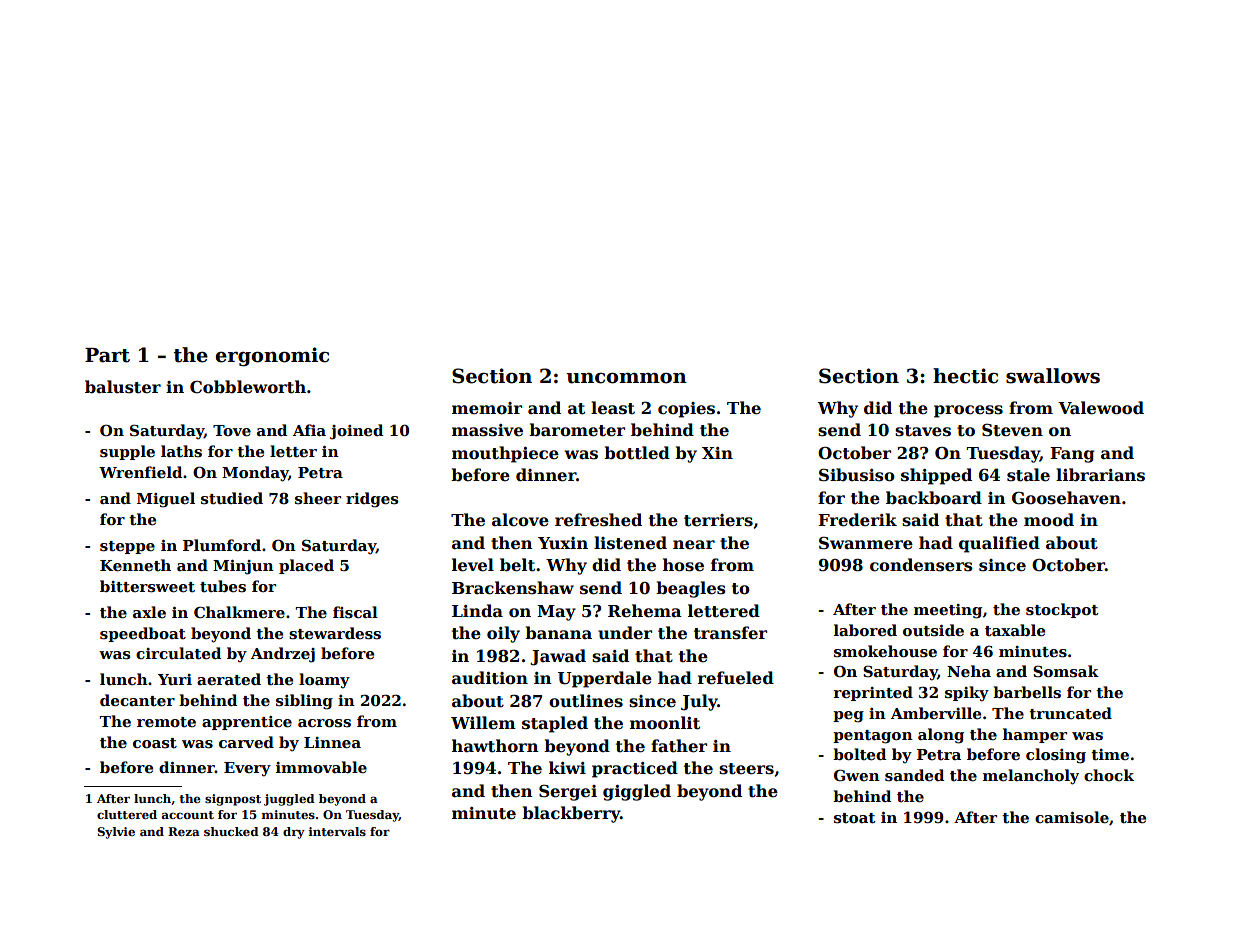 The width and height of the image is (1233, 952). Describe the element at coordinates (857, 520) in the image. I see `Frederik` at that location.
